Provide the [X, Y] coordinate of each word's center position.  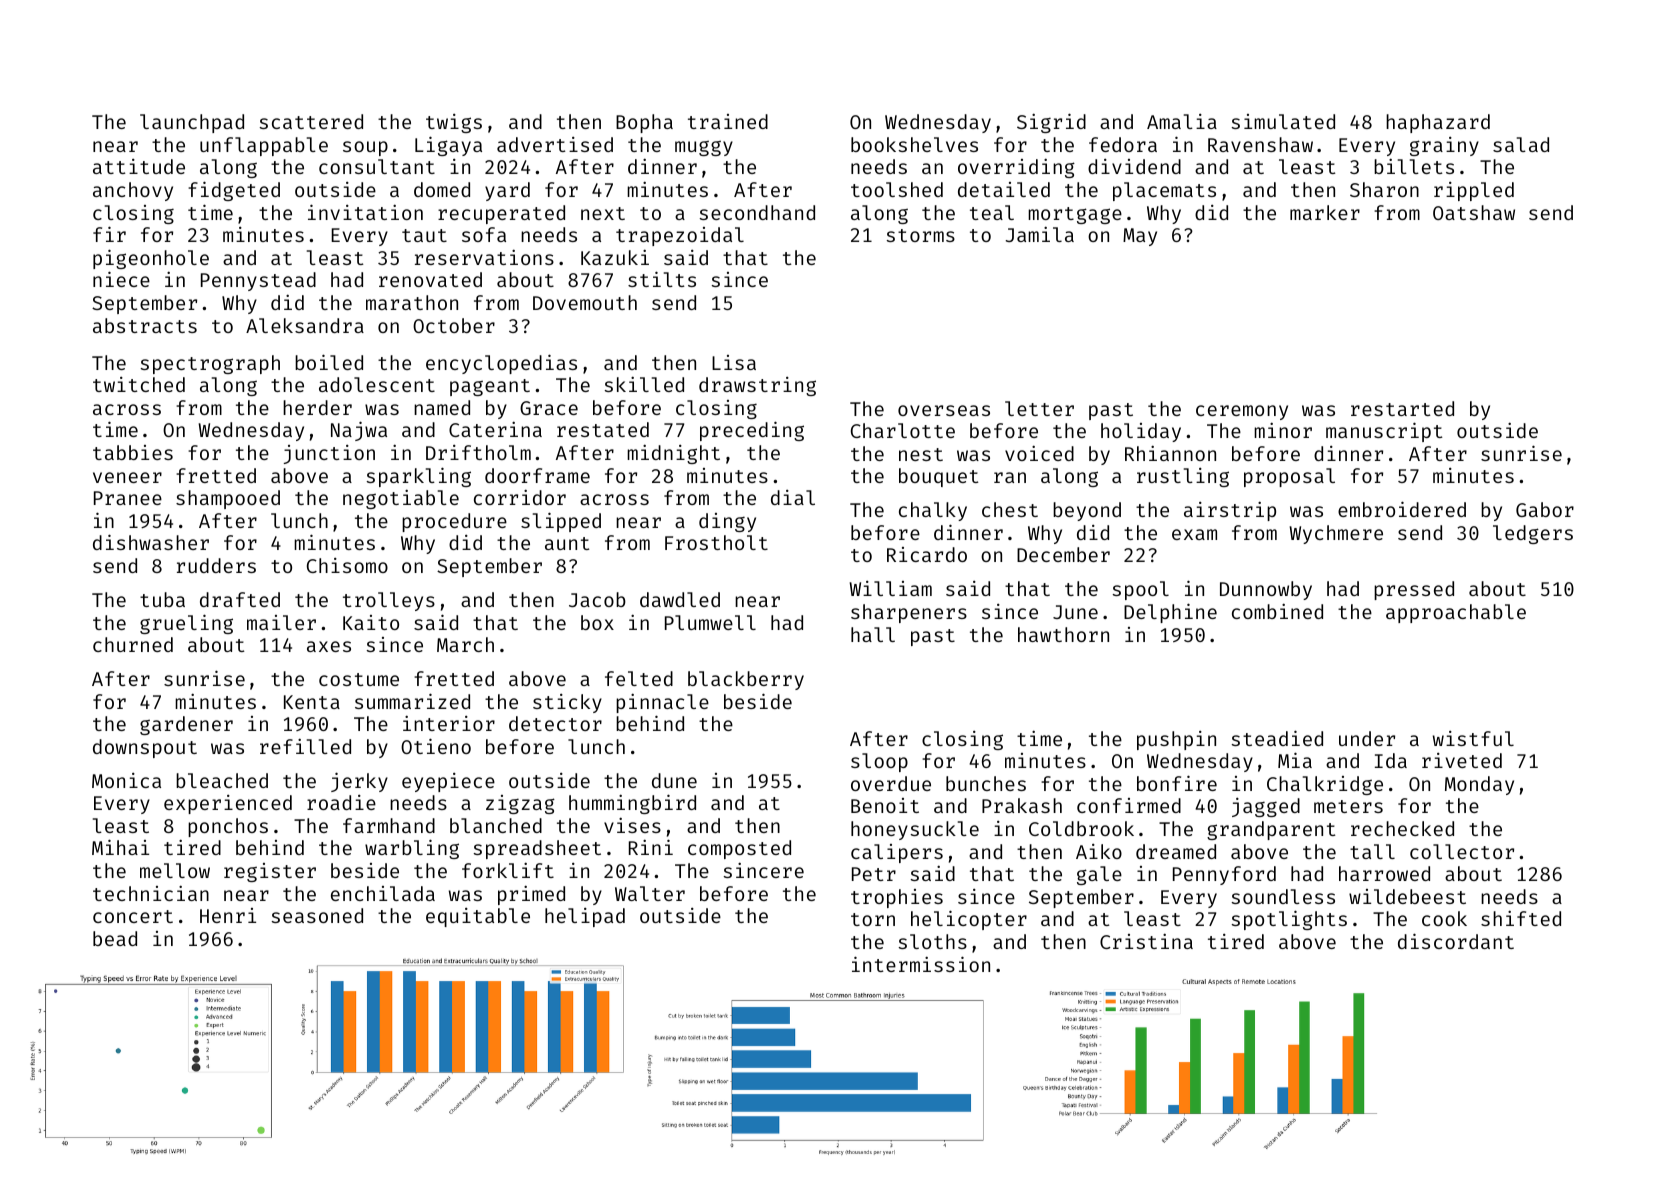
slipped [561, 522]
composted [739, 849]
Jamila [1040, 234]
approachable [1456, 613]
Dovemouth [585, 302]
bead [115, 938]
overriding [1016, 168]
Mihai [120, 847]
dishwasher [151, 542]
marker [1325, 212]
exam [1194, 534]
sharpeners [909, 613]
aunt [567, 543]
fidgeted [234, 191]
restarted [1402, 408]
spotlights [1289, 920]
